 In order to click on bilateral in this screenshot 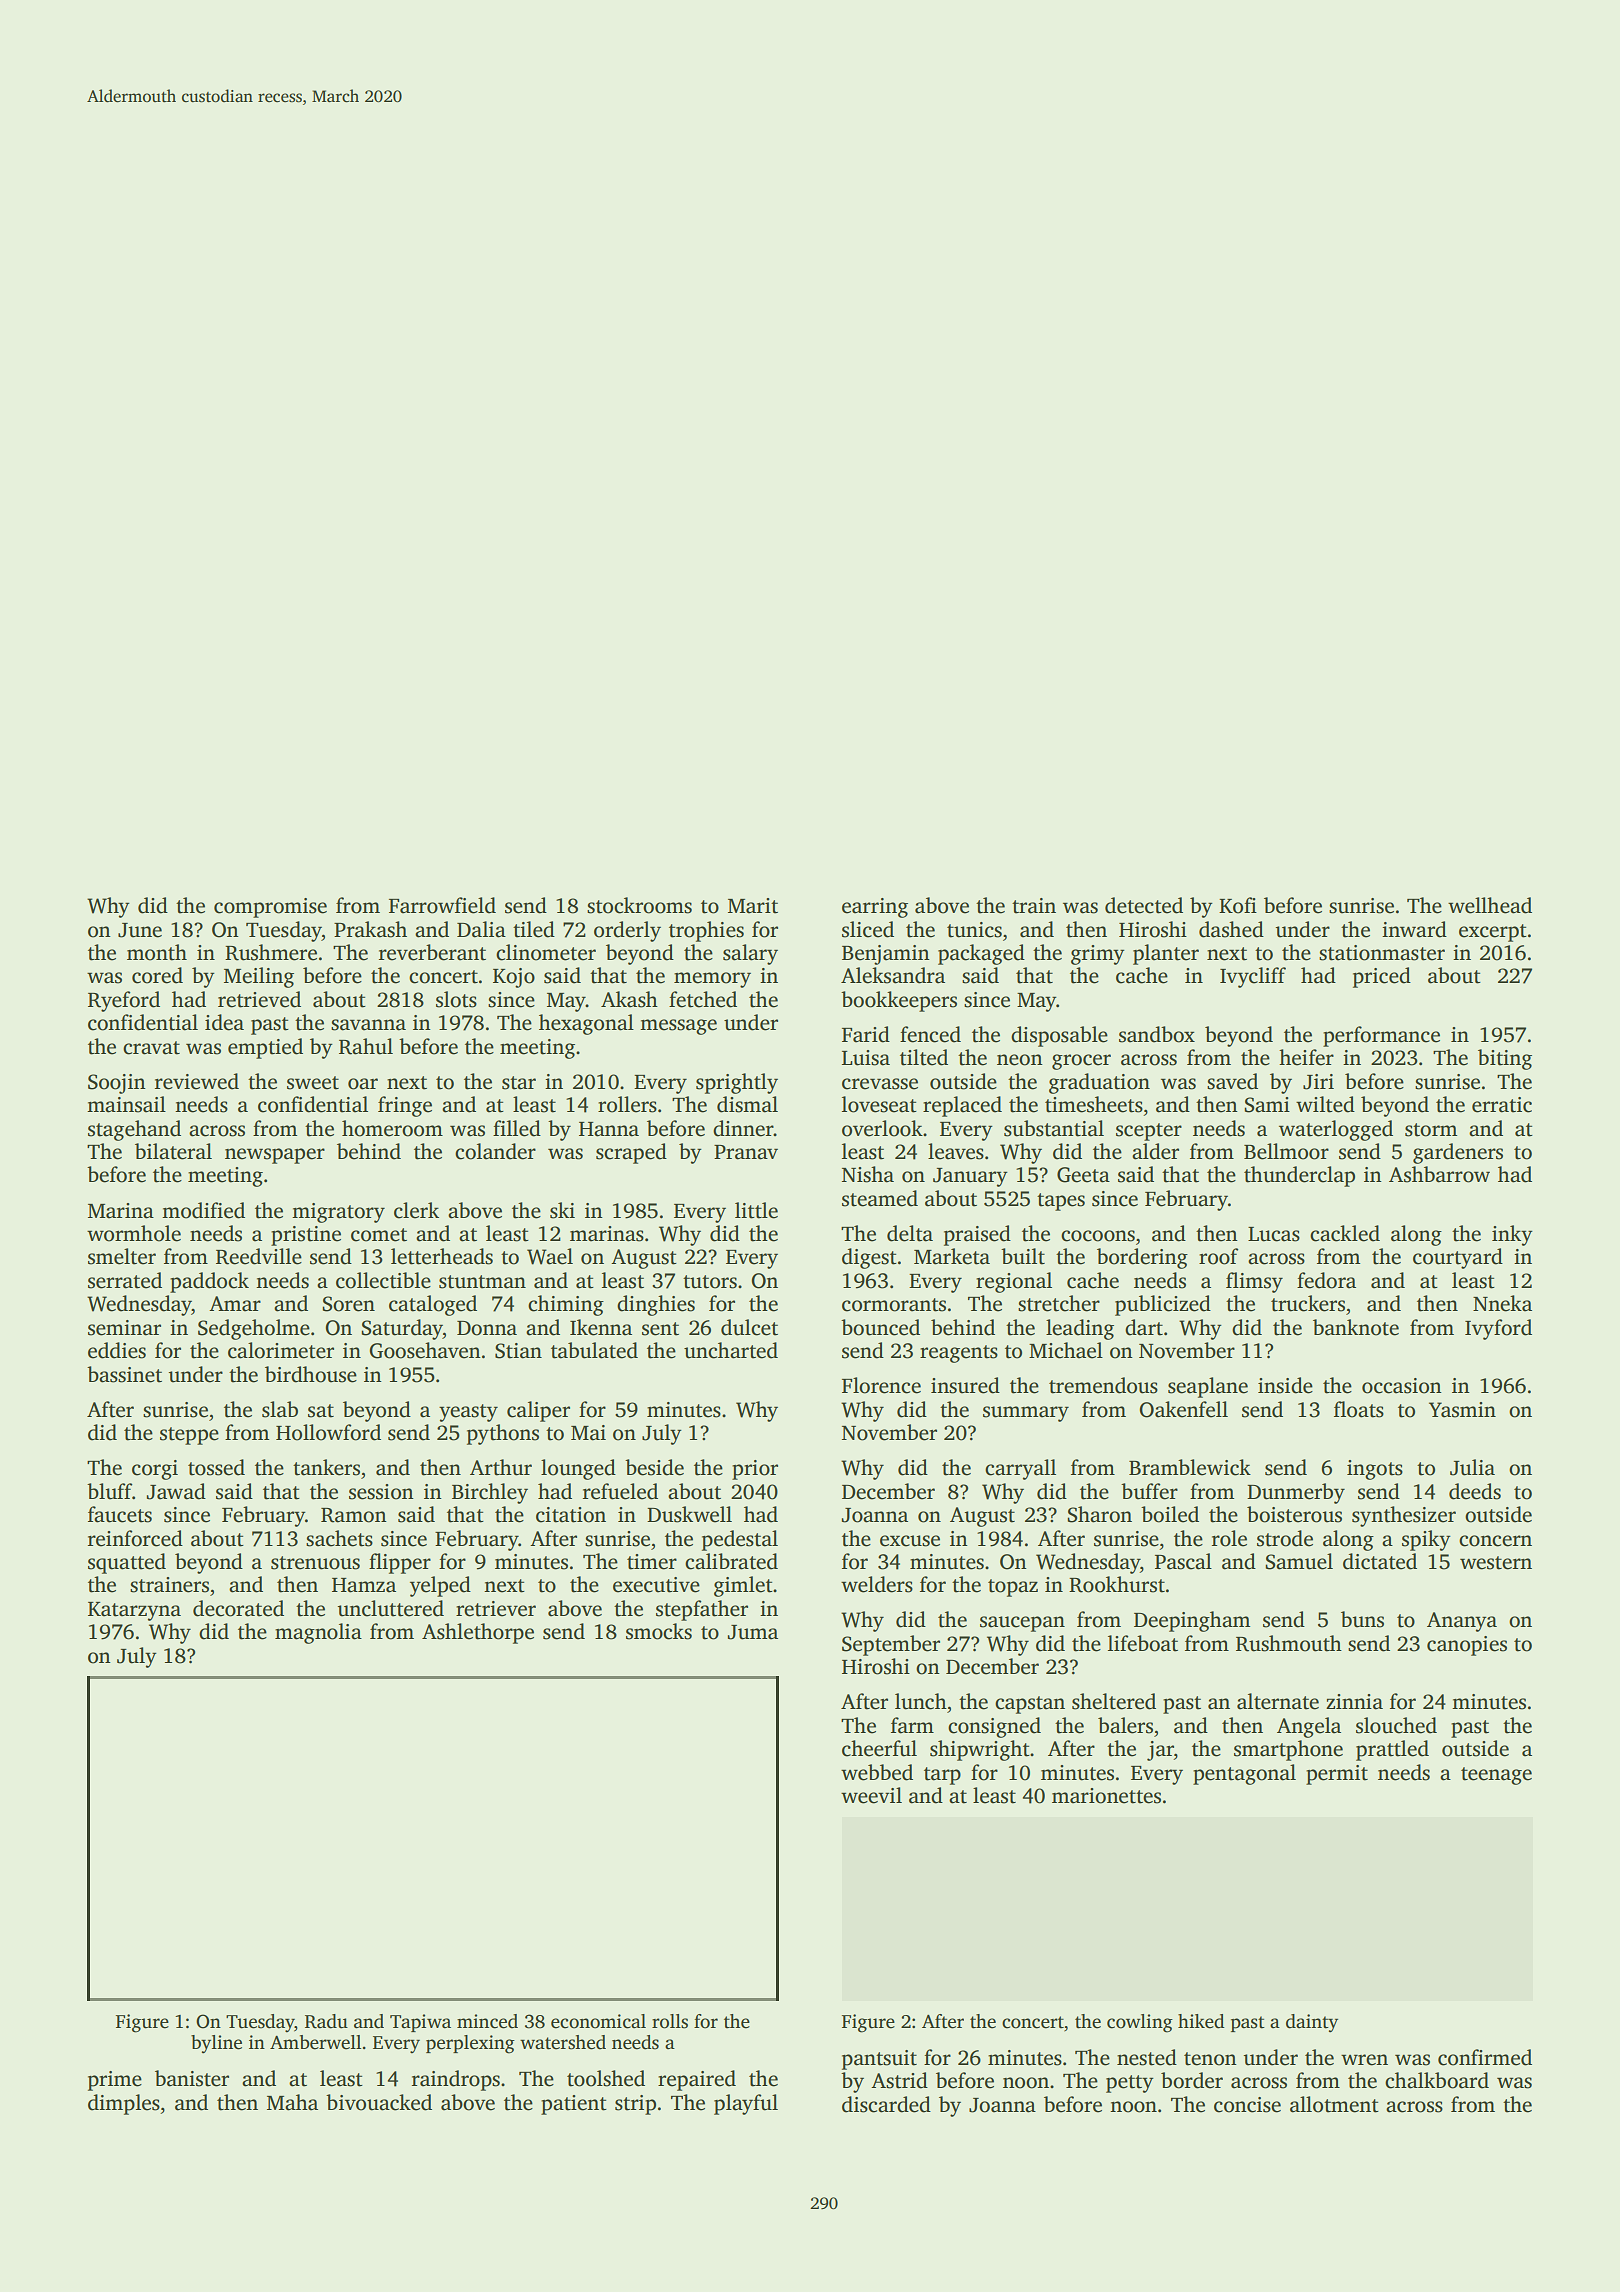, I will do `click(173, 1151)`.
